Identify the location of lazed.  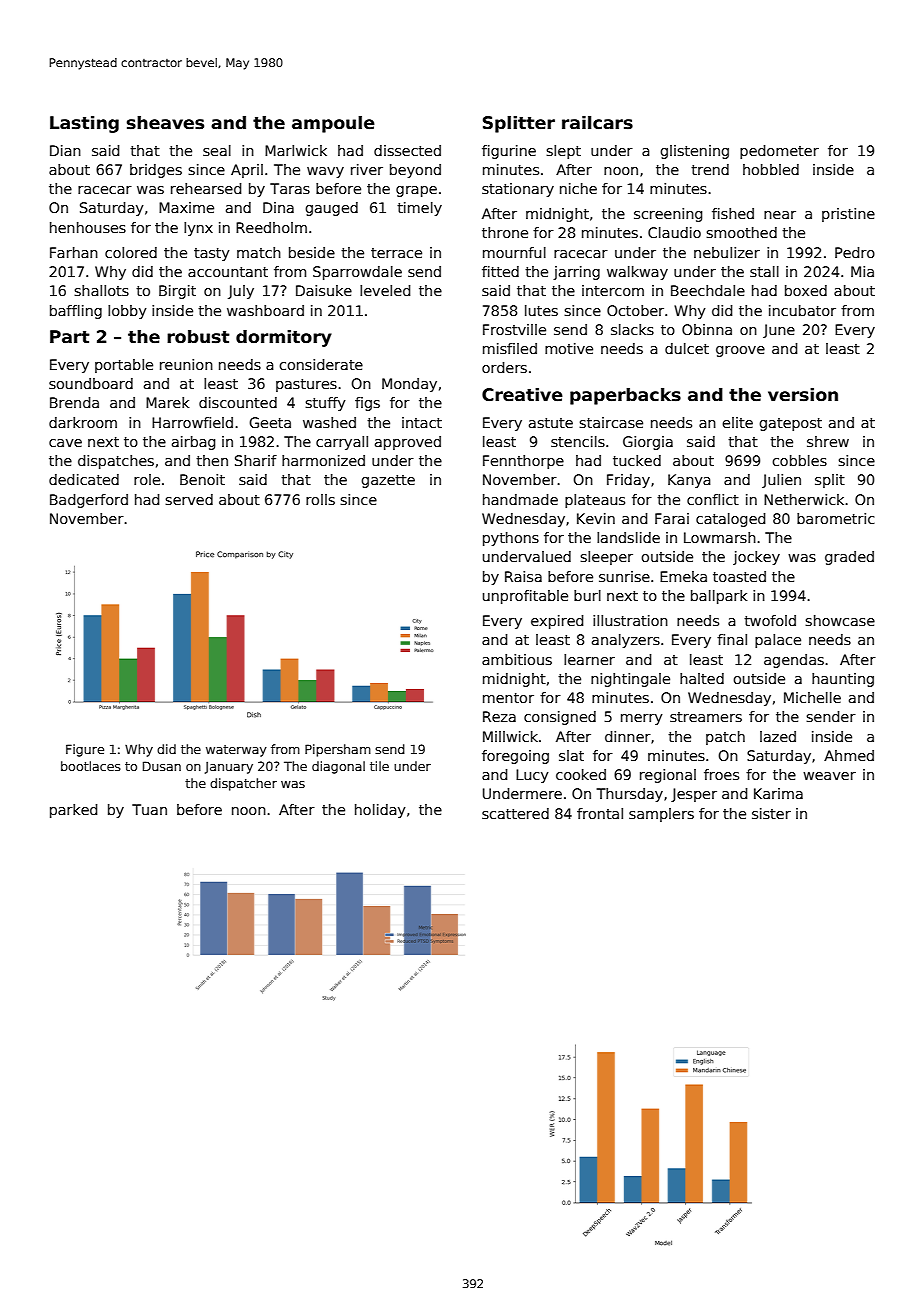
(778, 736).
